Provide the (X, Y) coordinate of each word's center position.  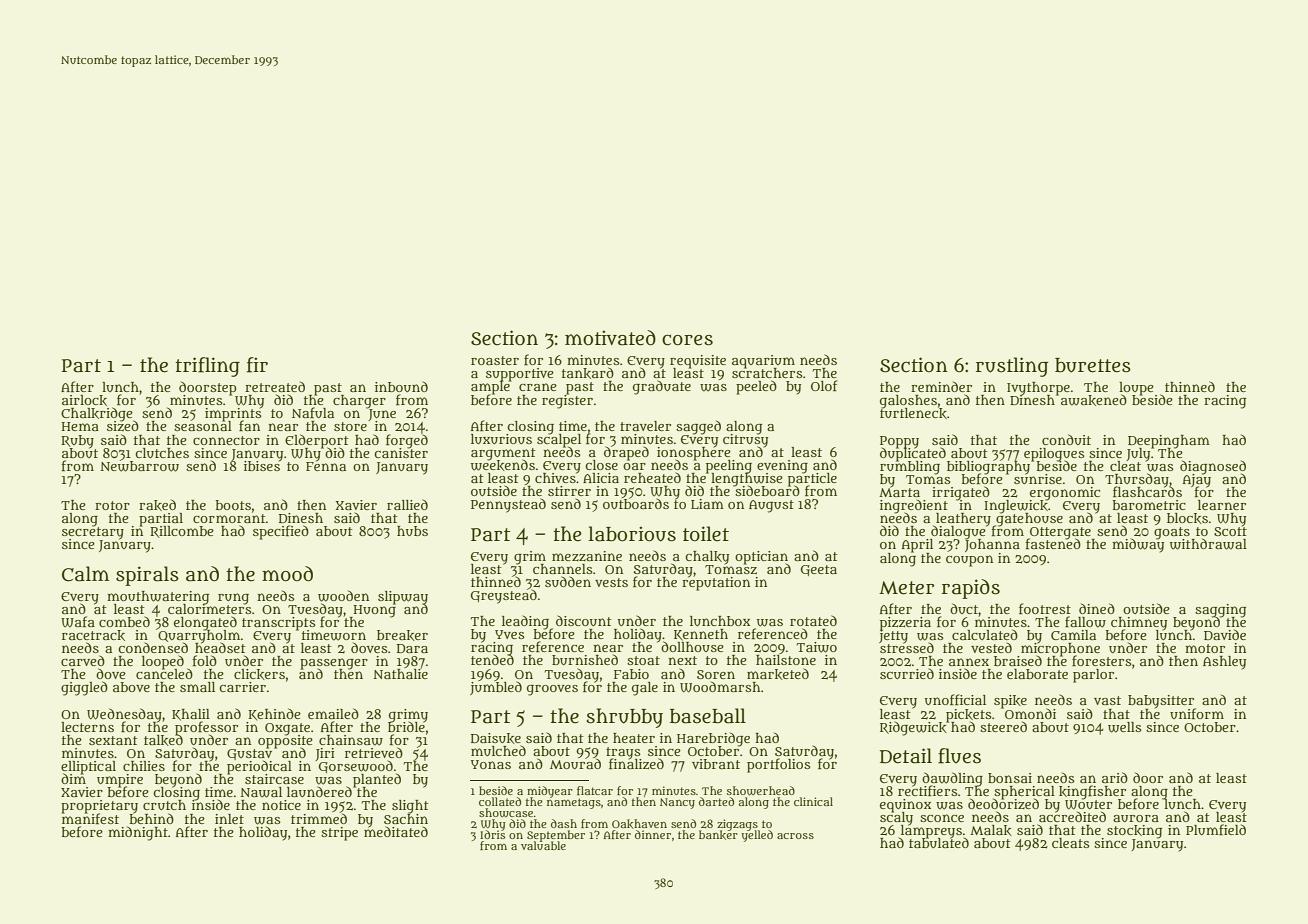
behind (151, 818)
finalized (636, 764)
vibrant (716, 764)
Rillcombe (182, 532)
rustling (1012, 367)
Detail (906, 756)
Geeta (819, 570)
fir (257, 365)
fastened (1053, 544)
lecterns (87, 727)
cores (687, 340)
